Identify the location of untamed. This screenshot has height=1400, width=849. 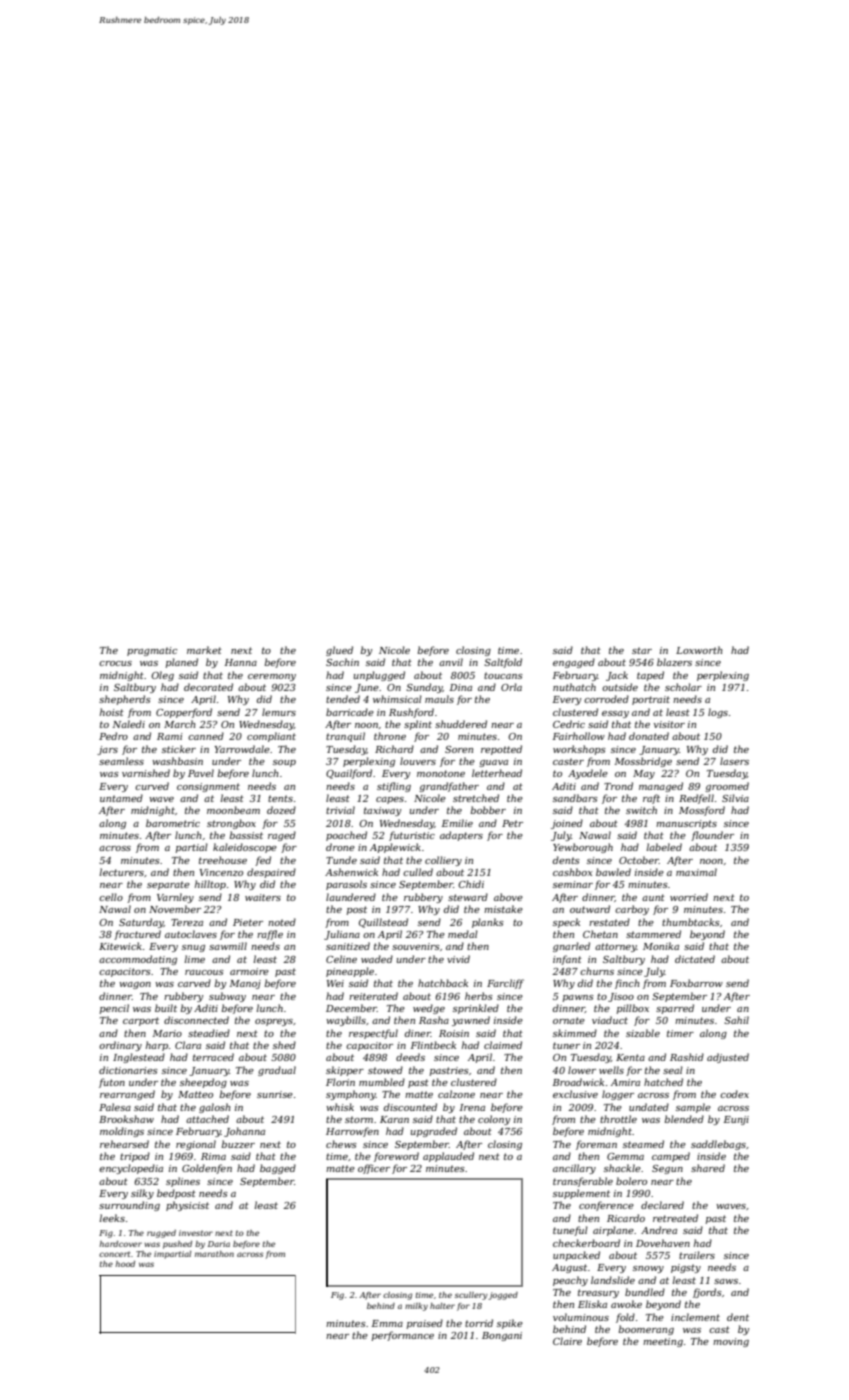
(121, 798).
